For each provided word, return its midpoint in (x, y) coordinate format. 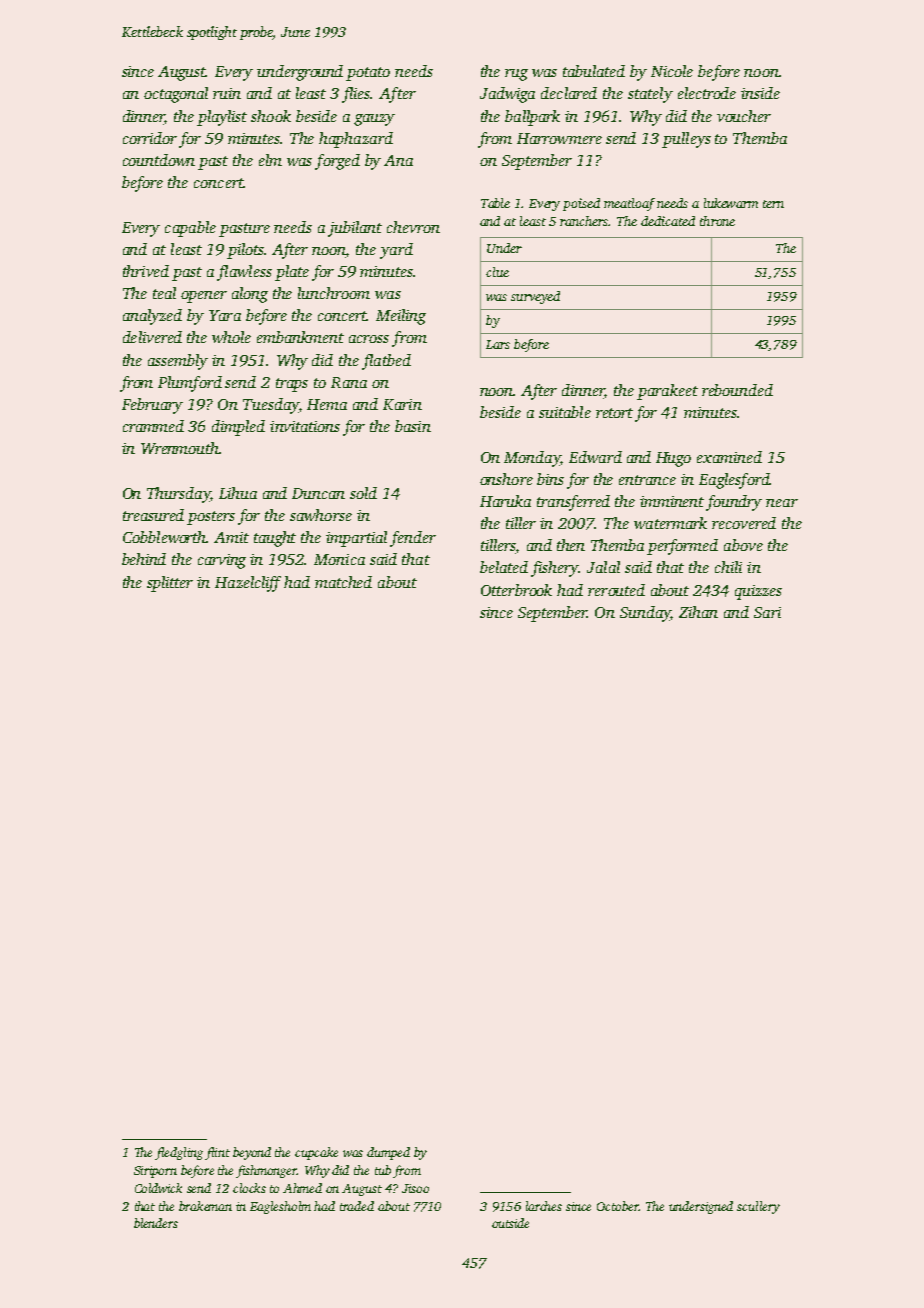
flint (217, 1153)
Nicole (672, 71)
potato (368, 74)
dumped (388, 1153)
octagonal (176, 95)
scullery (758, 1207)
